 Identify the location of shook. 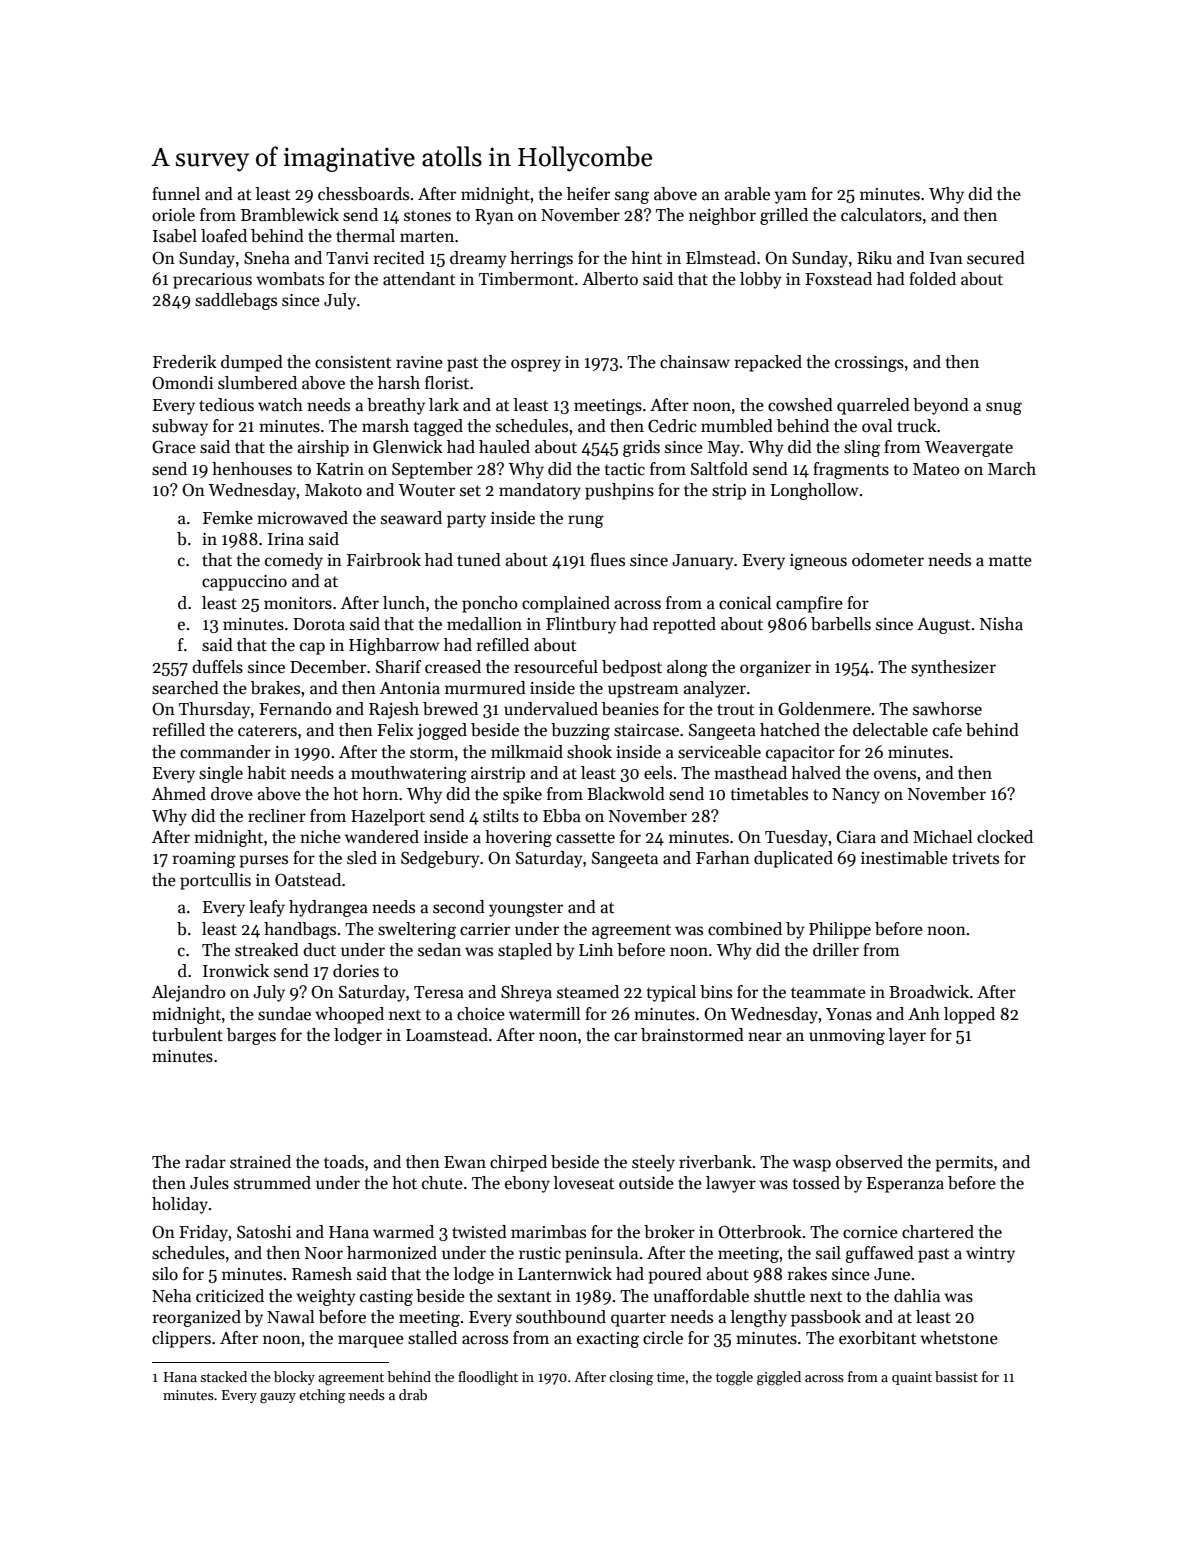
(589, 752).
